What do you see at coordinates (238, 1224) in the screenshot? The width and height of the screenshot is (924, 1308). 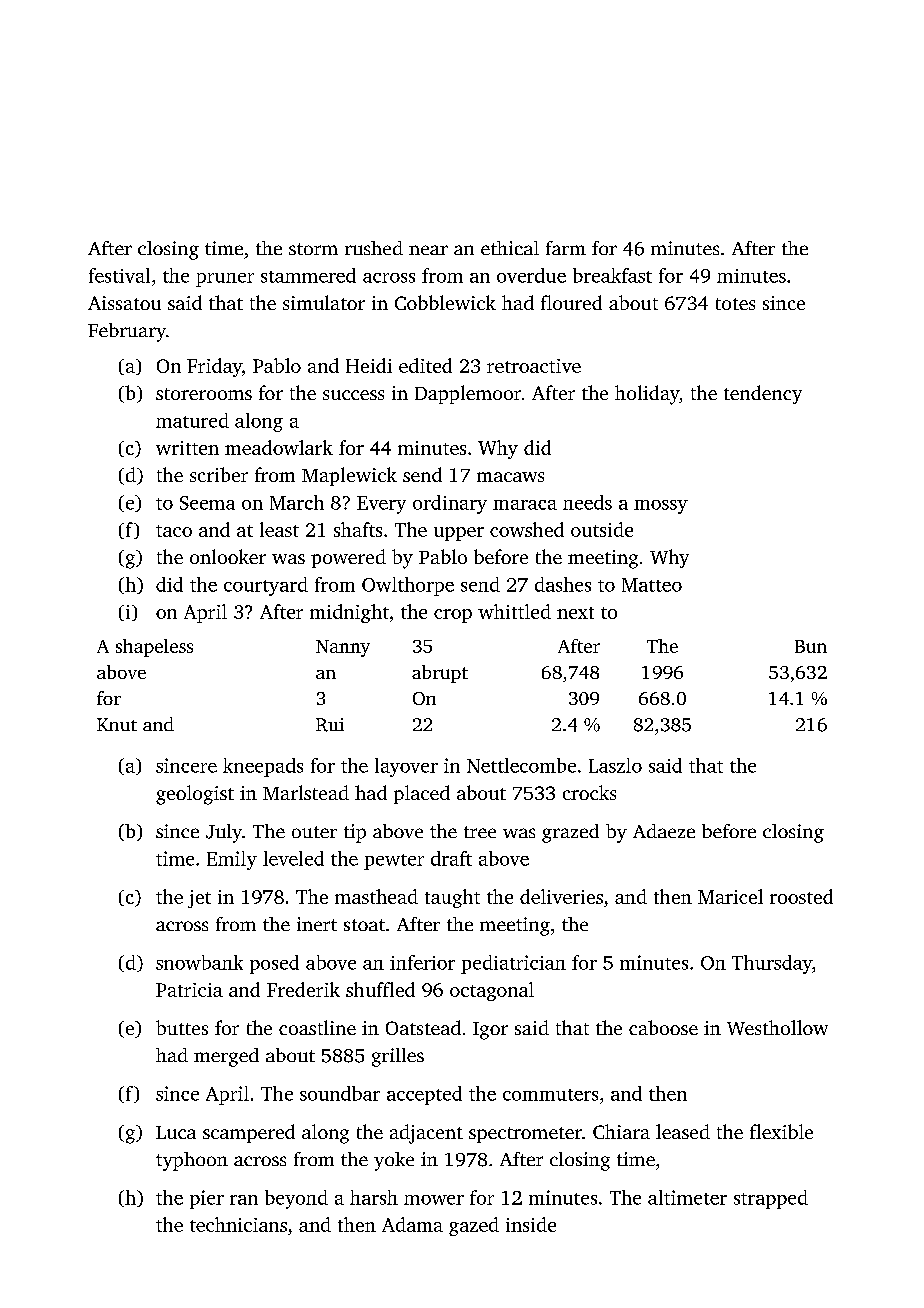 I see `technicians` at bounding box center [238, 1224].
